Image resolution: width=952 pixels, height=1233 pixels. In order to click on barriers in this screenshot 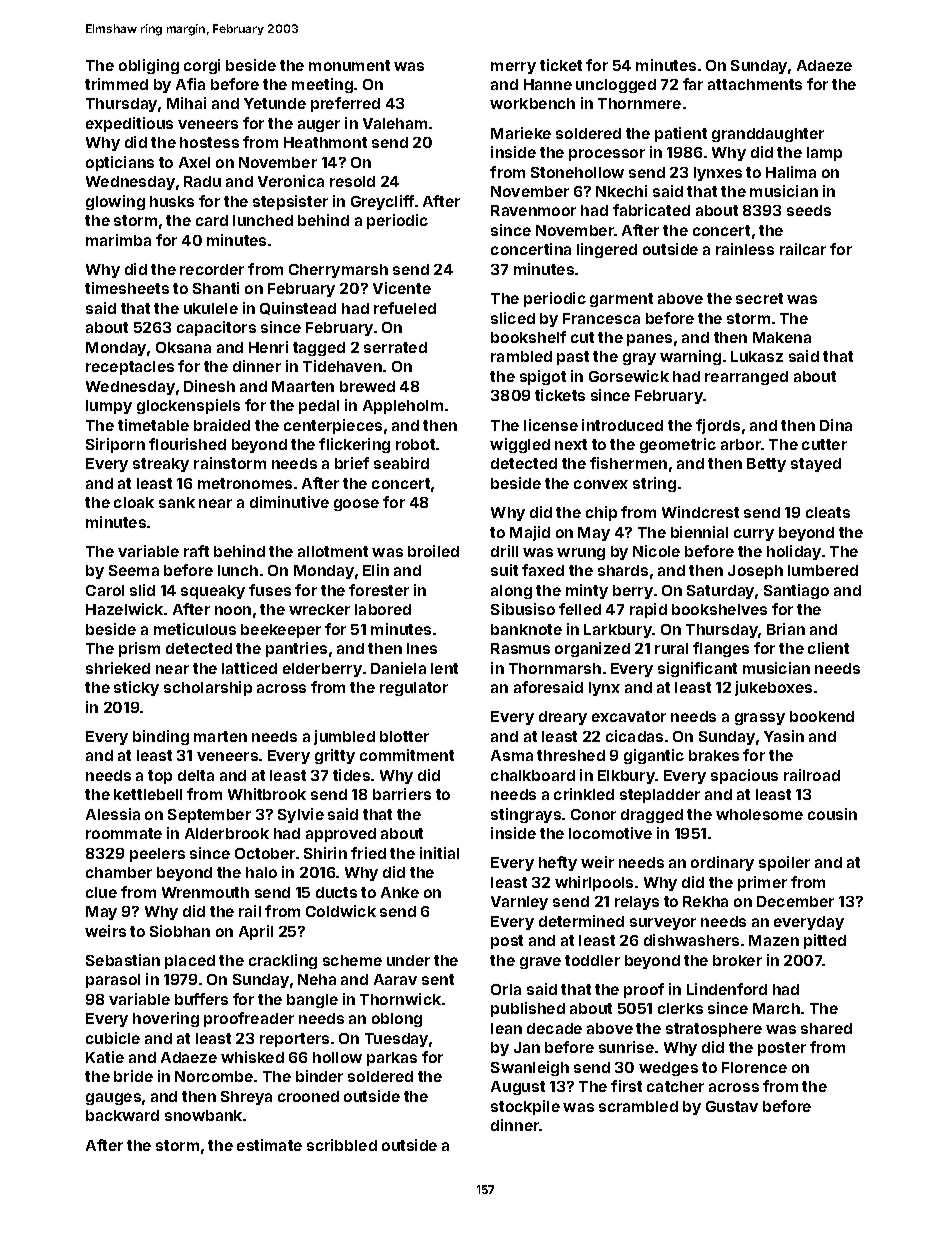, I will do `click(402, 794)`.
